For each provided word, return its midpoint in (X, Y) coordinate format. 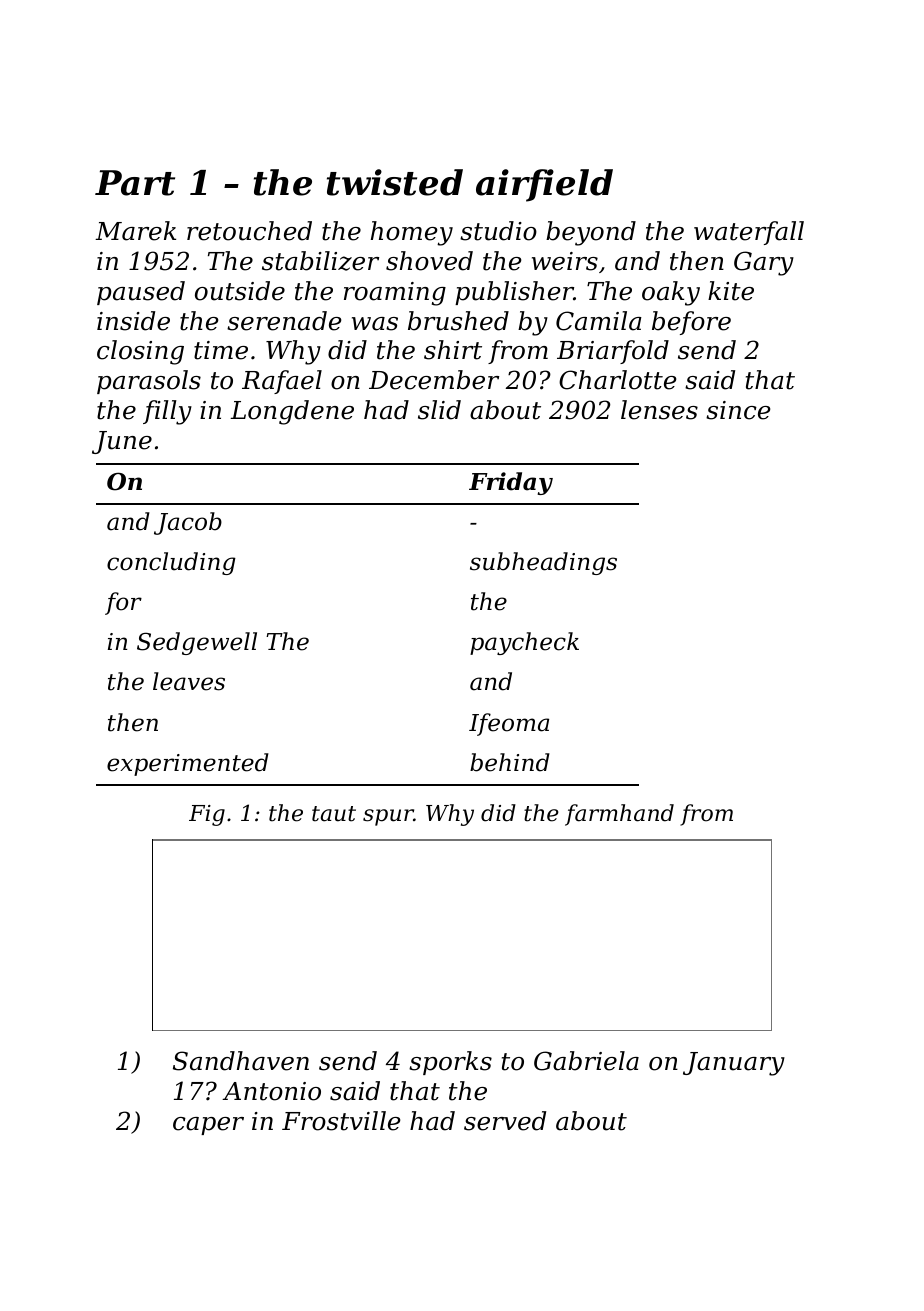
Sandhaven (241, 1061)
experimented (188, 764)
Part (135, 183)
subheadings (543, 563)
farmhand (619, 815)
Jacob (188, 523)
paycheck (524, 643)
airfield (544, 185)
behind (510, 762)
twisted (395, 182)
